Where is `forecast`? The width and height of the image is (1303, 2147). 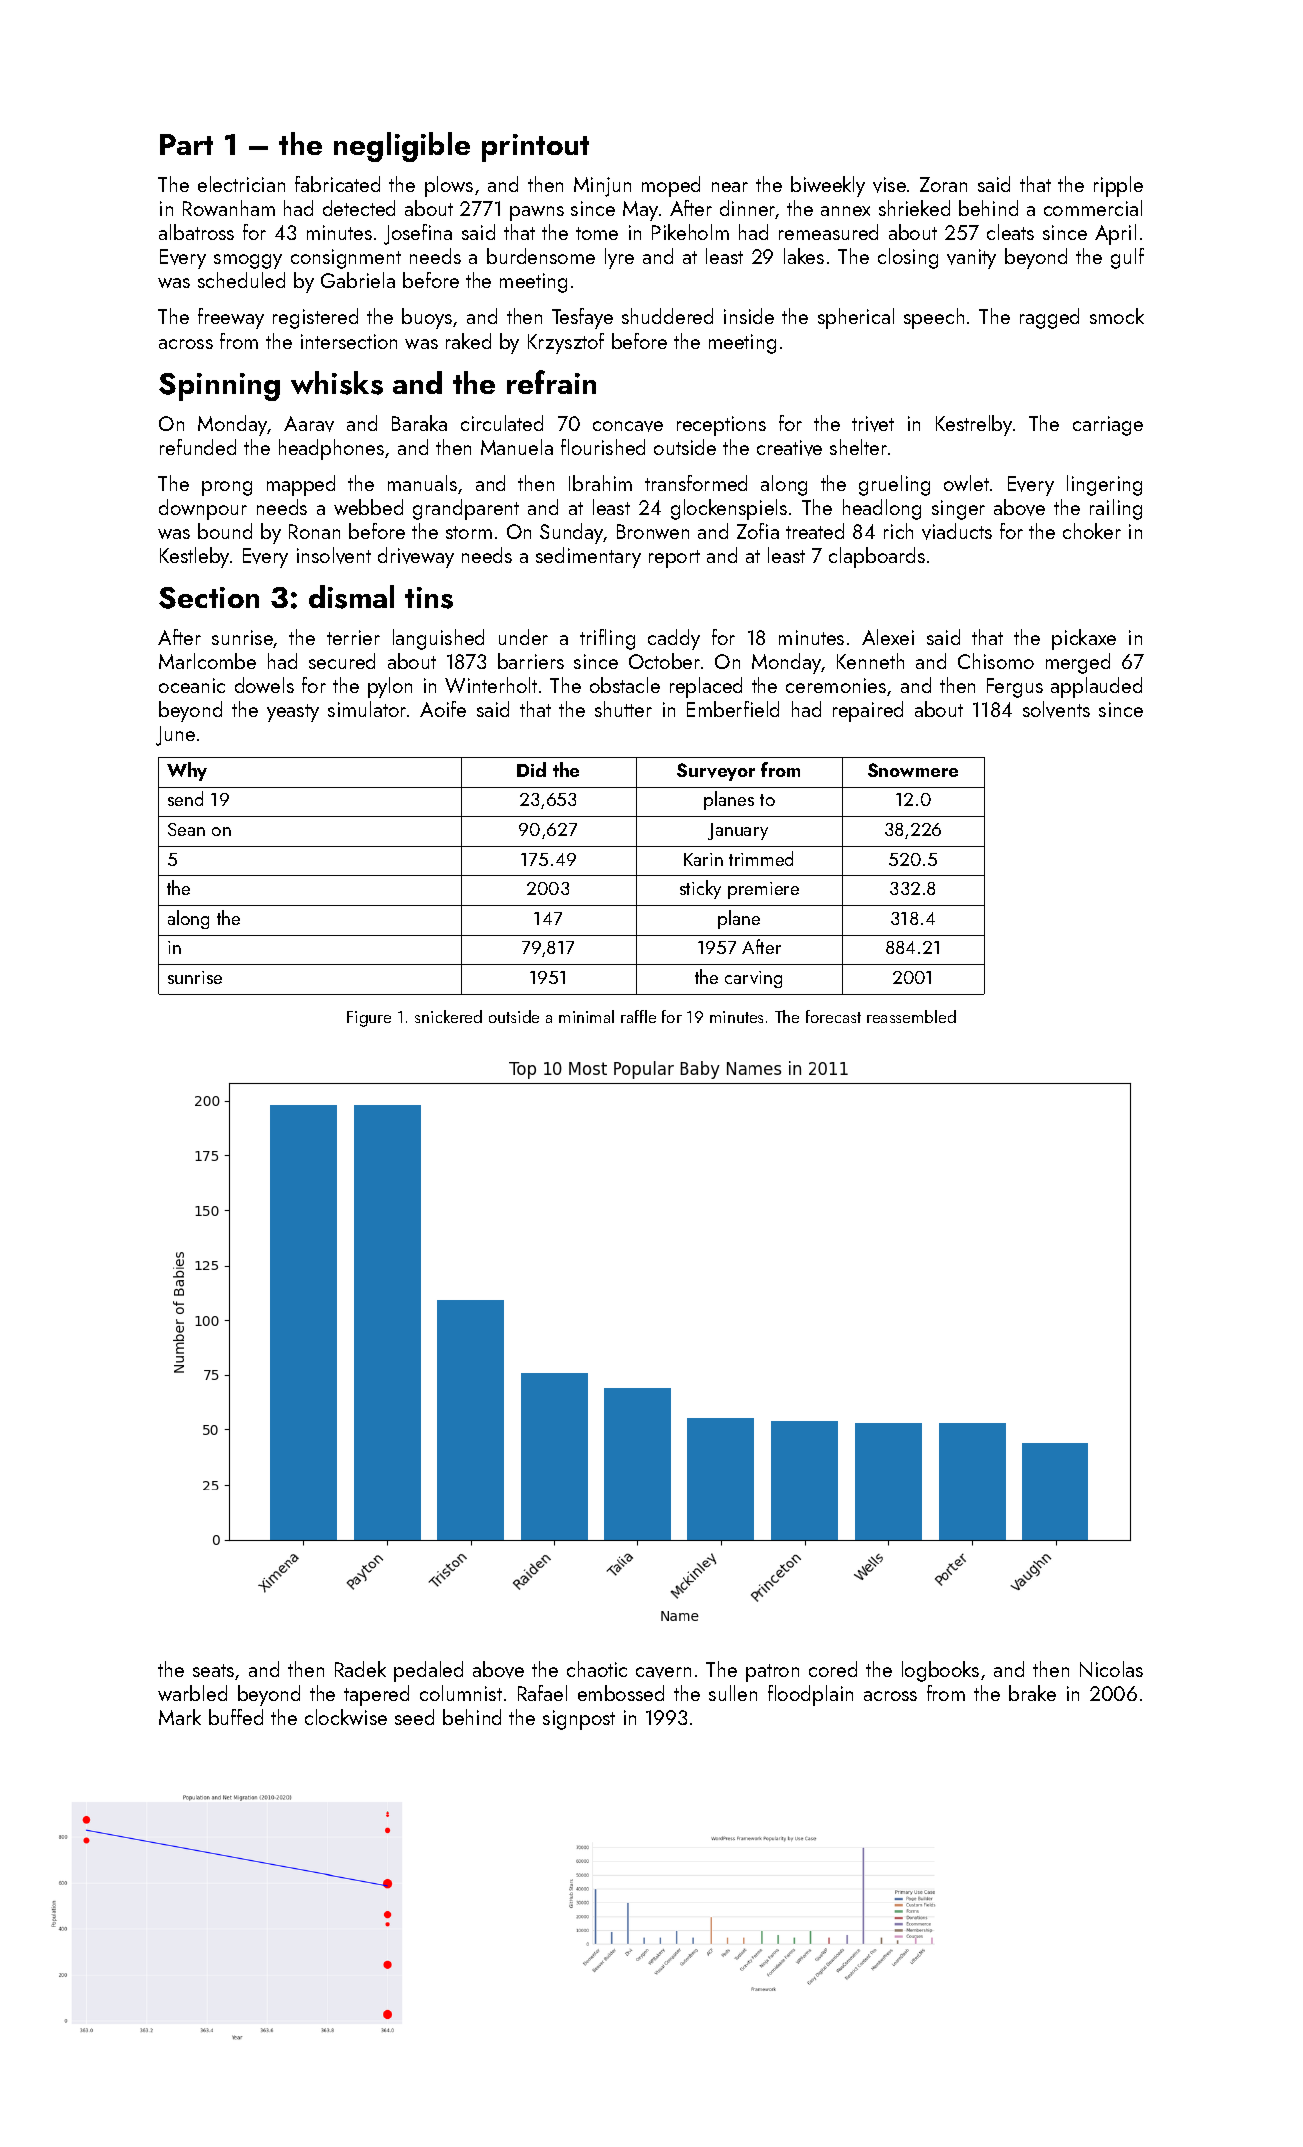
forecast is located at coordinates (833, 1016).
